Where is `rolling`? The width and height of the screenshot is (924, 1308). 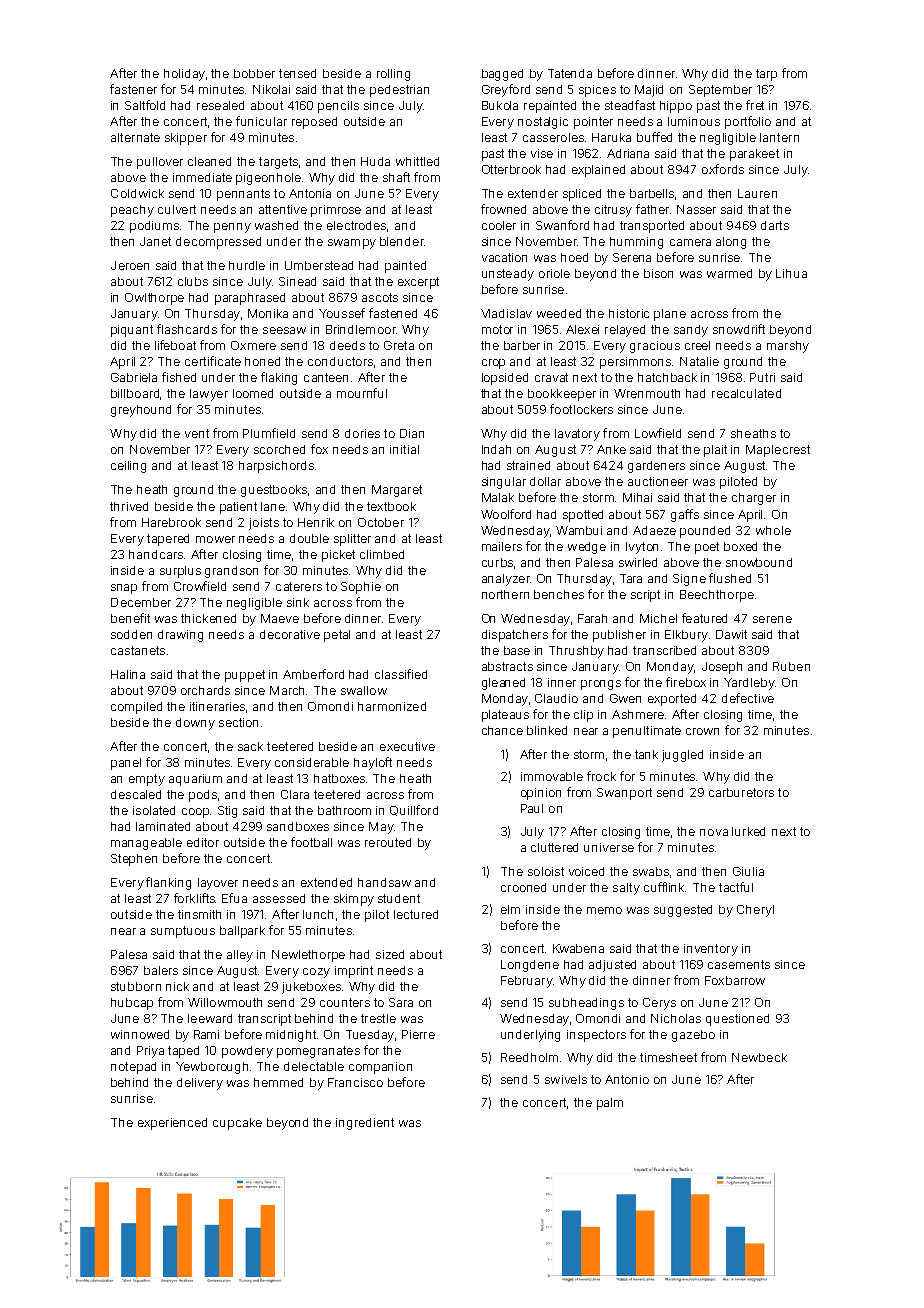 rolling is located at coordinates (393, 75).
